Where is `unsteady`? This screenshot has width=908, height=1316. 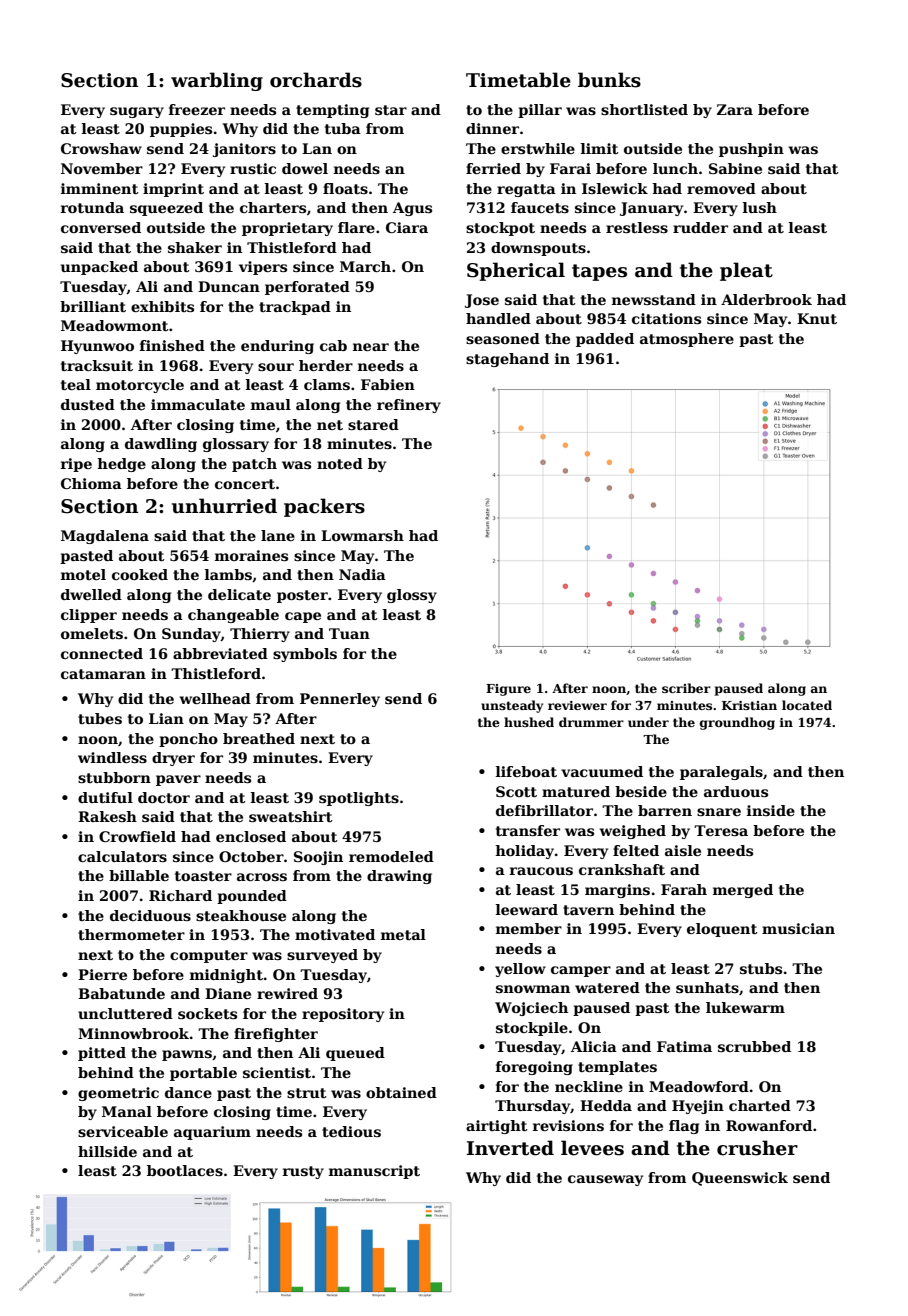 unsteady is located at coordinates (512, 706).
